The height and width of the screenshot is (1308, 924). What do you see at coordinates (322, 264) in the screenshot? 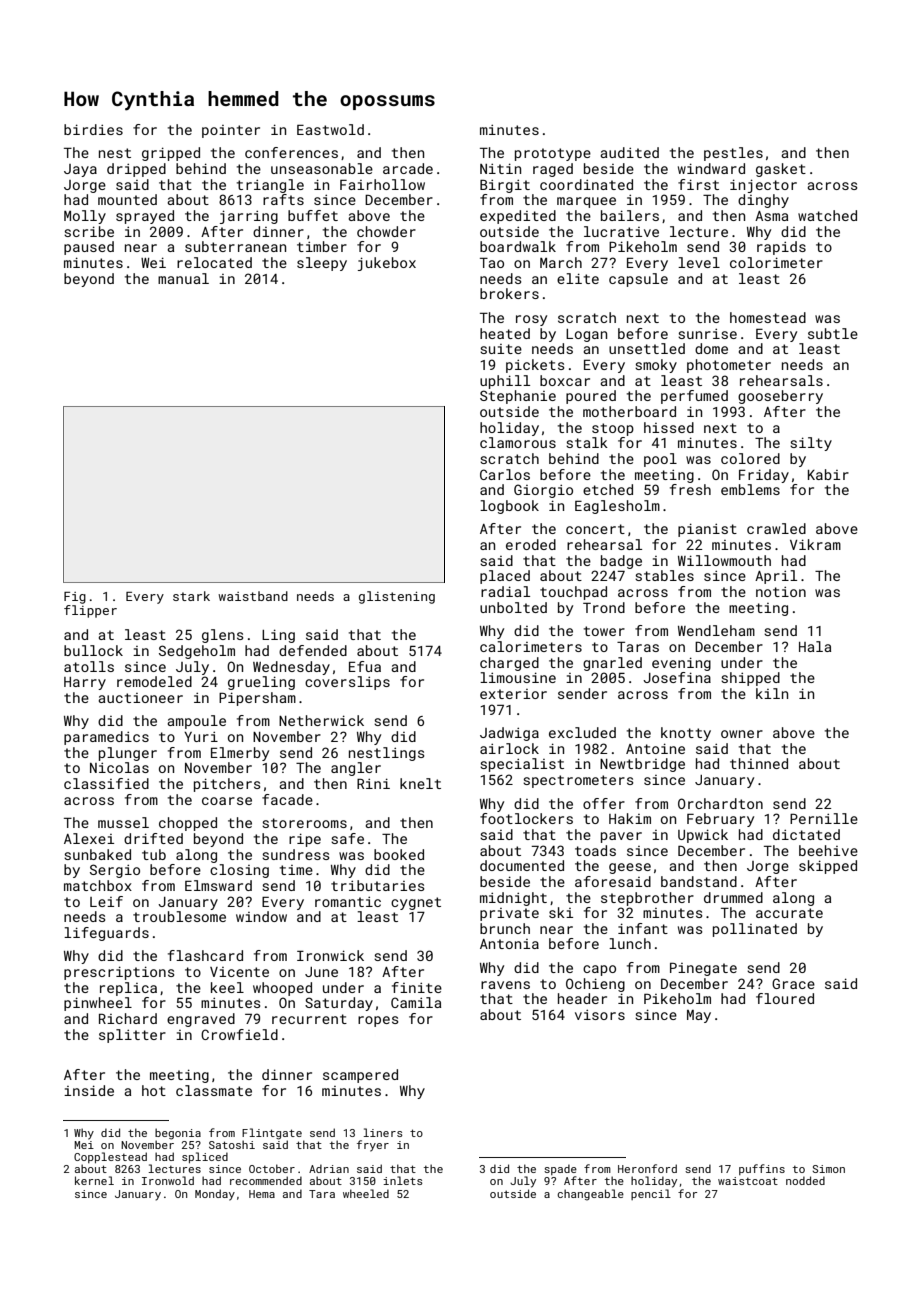
I see `sleepy` at bounding box center [322, 264].
